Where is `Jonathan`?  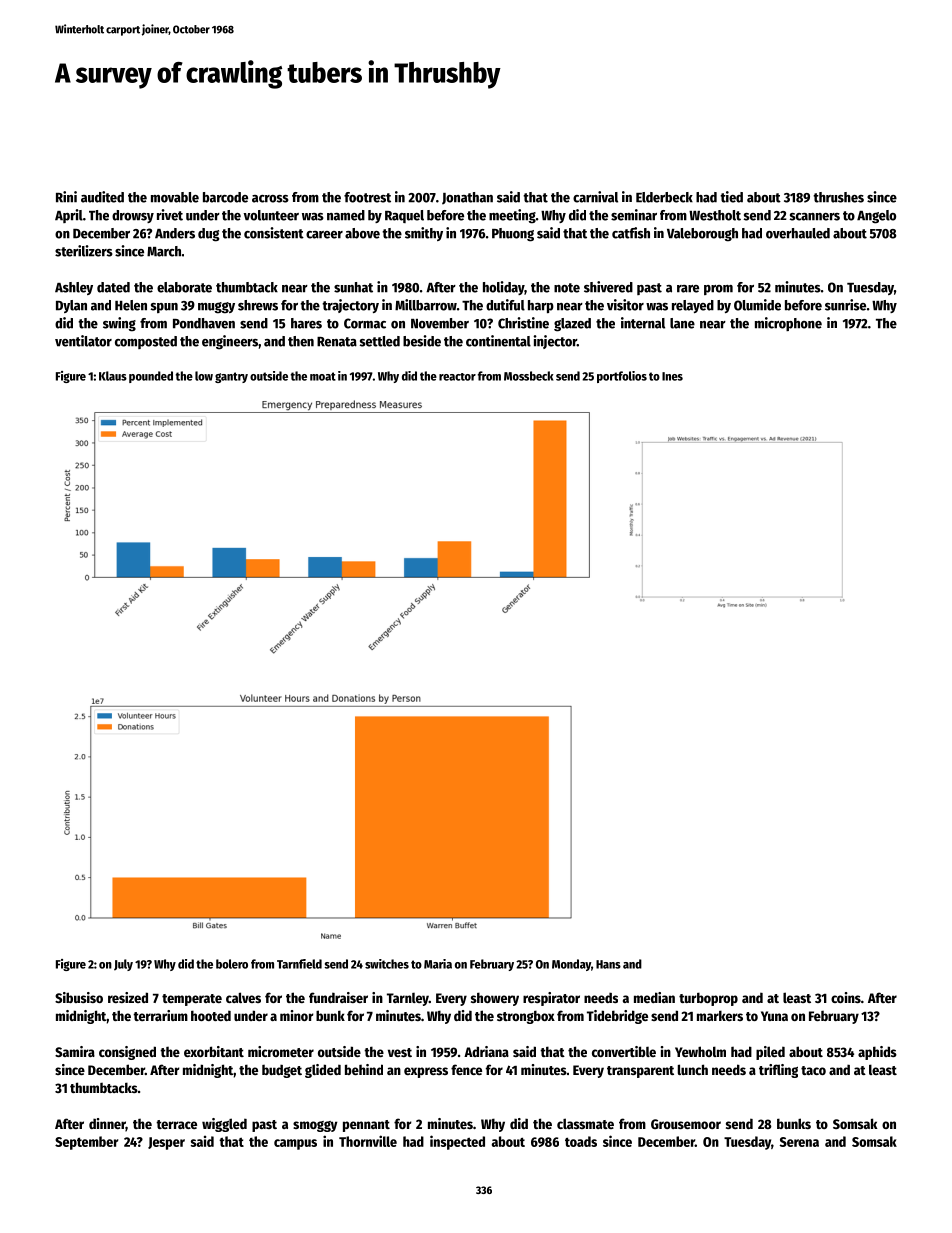
Jonathan is located at coordinates (467, 198).
